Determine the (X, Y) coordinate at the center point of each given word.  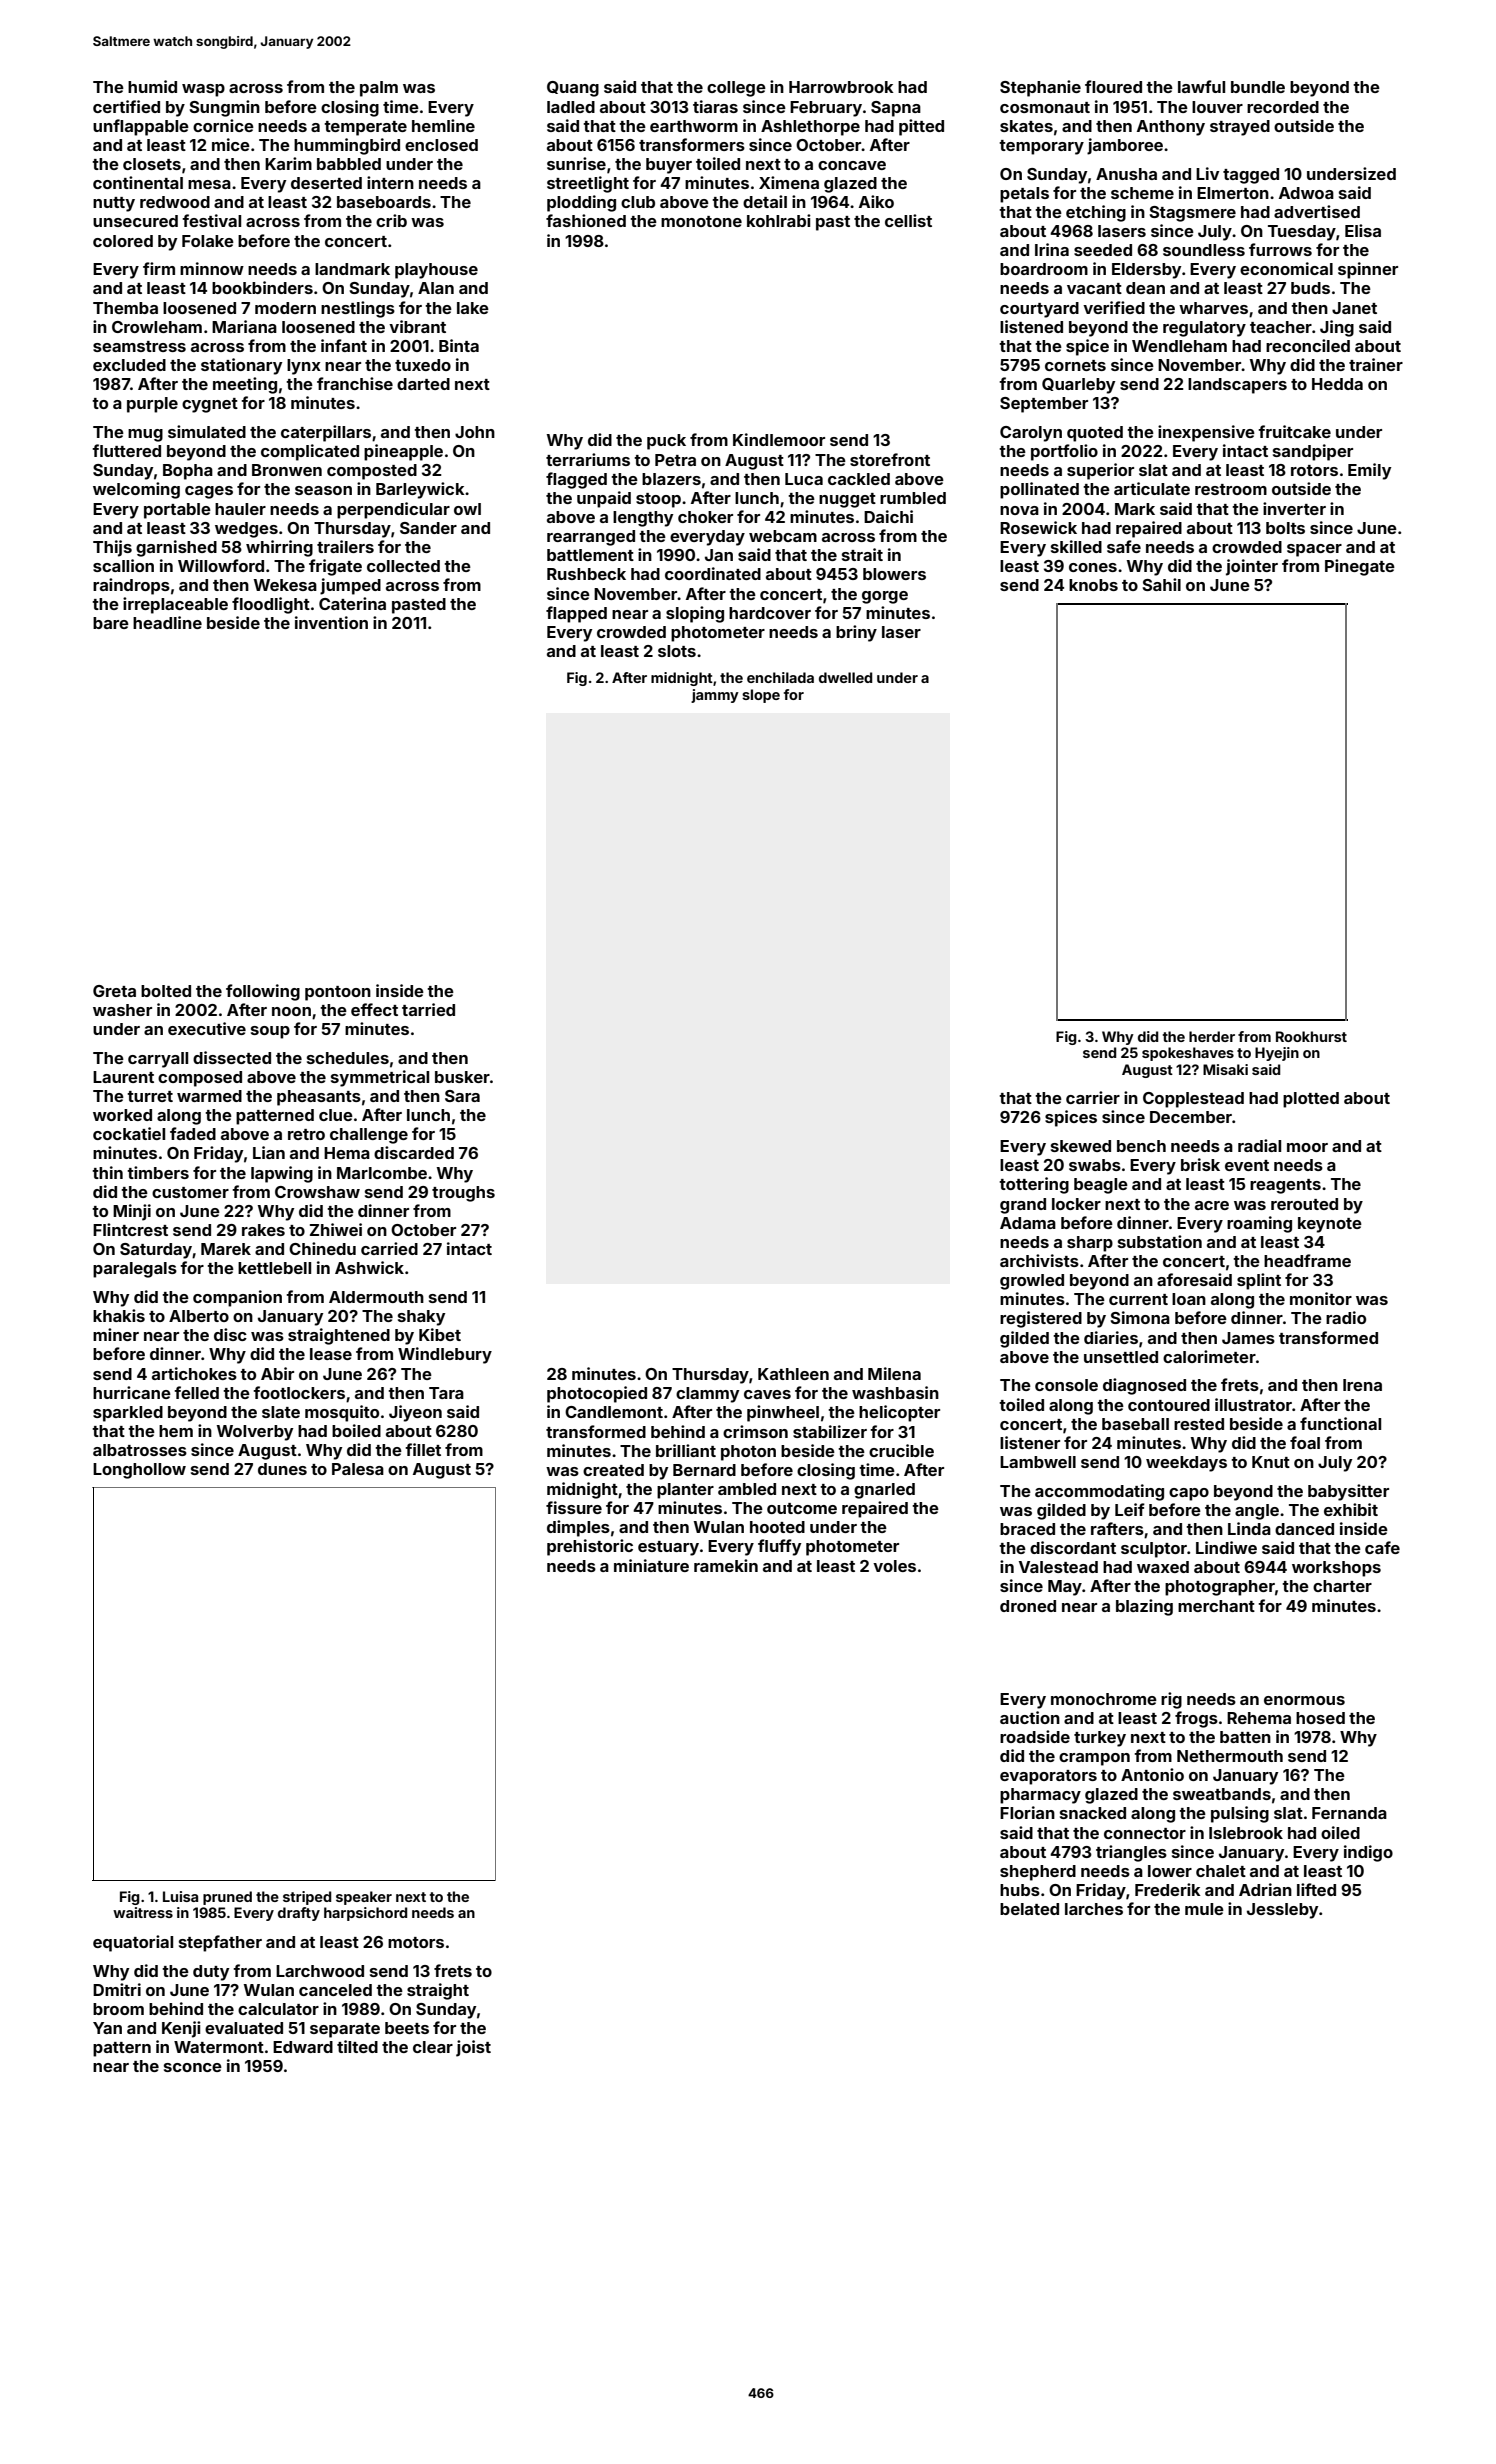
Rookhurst (1311, 1036)
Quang (573, 89)
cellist (908, 220)
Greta (114, 991)
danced (1304, 1529)
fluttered (126, 450)
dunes (282, 1469)
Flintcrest (130, 1229)
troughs (463, 1194)
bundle (1258, 87)
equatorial (133, 1943)
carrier (1093, 1097)
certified (126, 106)
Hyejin (1277, 1054)
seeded (1103, 250)
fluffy (780, 1547)
